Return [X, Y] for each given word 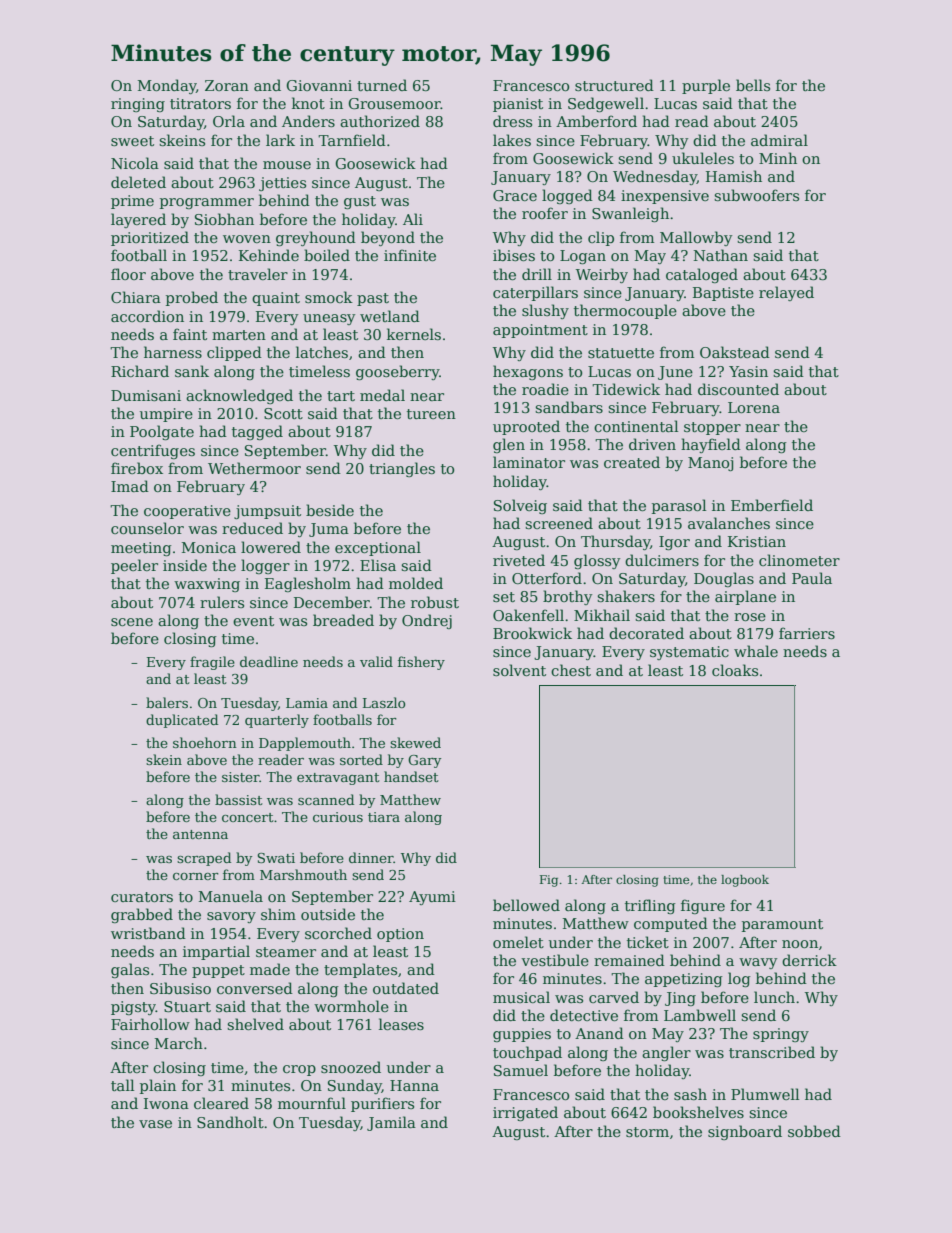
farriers [807, 633]
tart [341, 396]
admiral [779, 140]
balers [167, 702]
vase [155, 1124]
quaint [276, 299]
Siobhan [224, 219]
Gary [424, 761]
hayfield [711, 445]
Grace [515, 195]
